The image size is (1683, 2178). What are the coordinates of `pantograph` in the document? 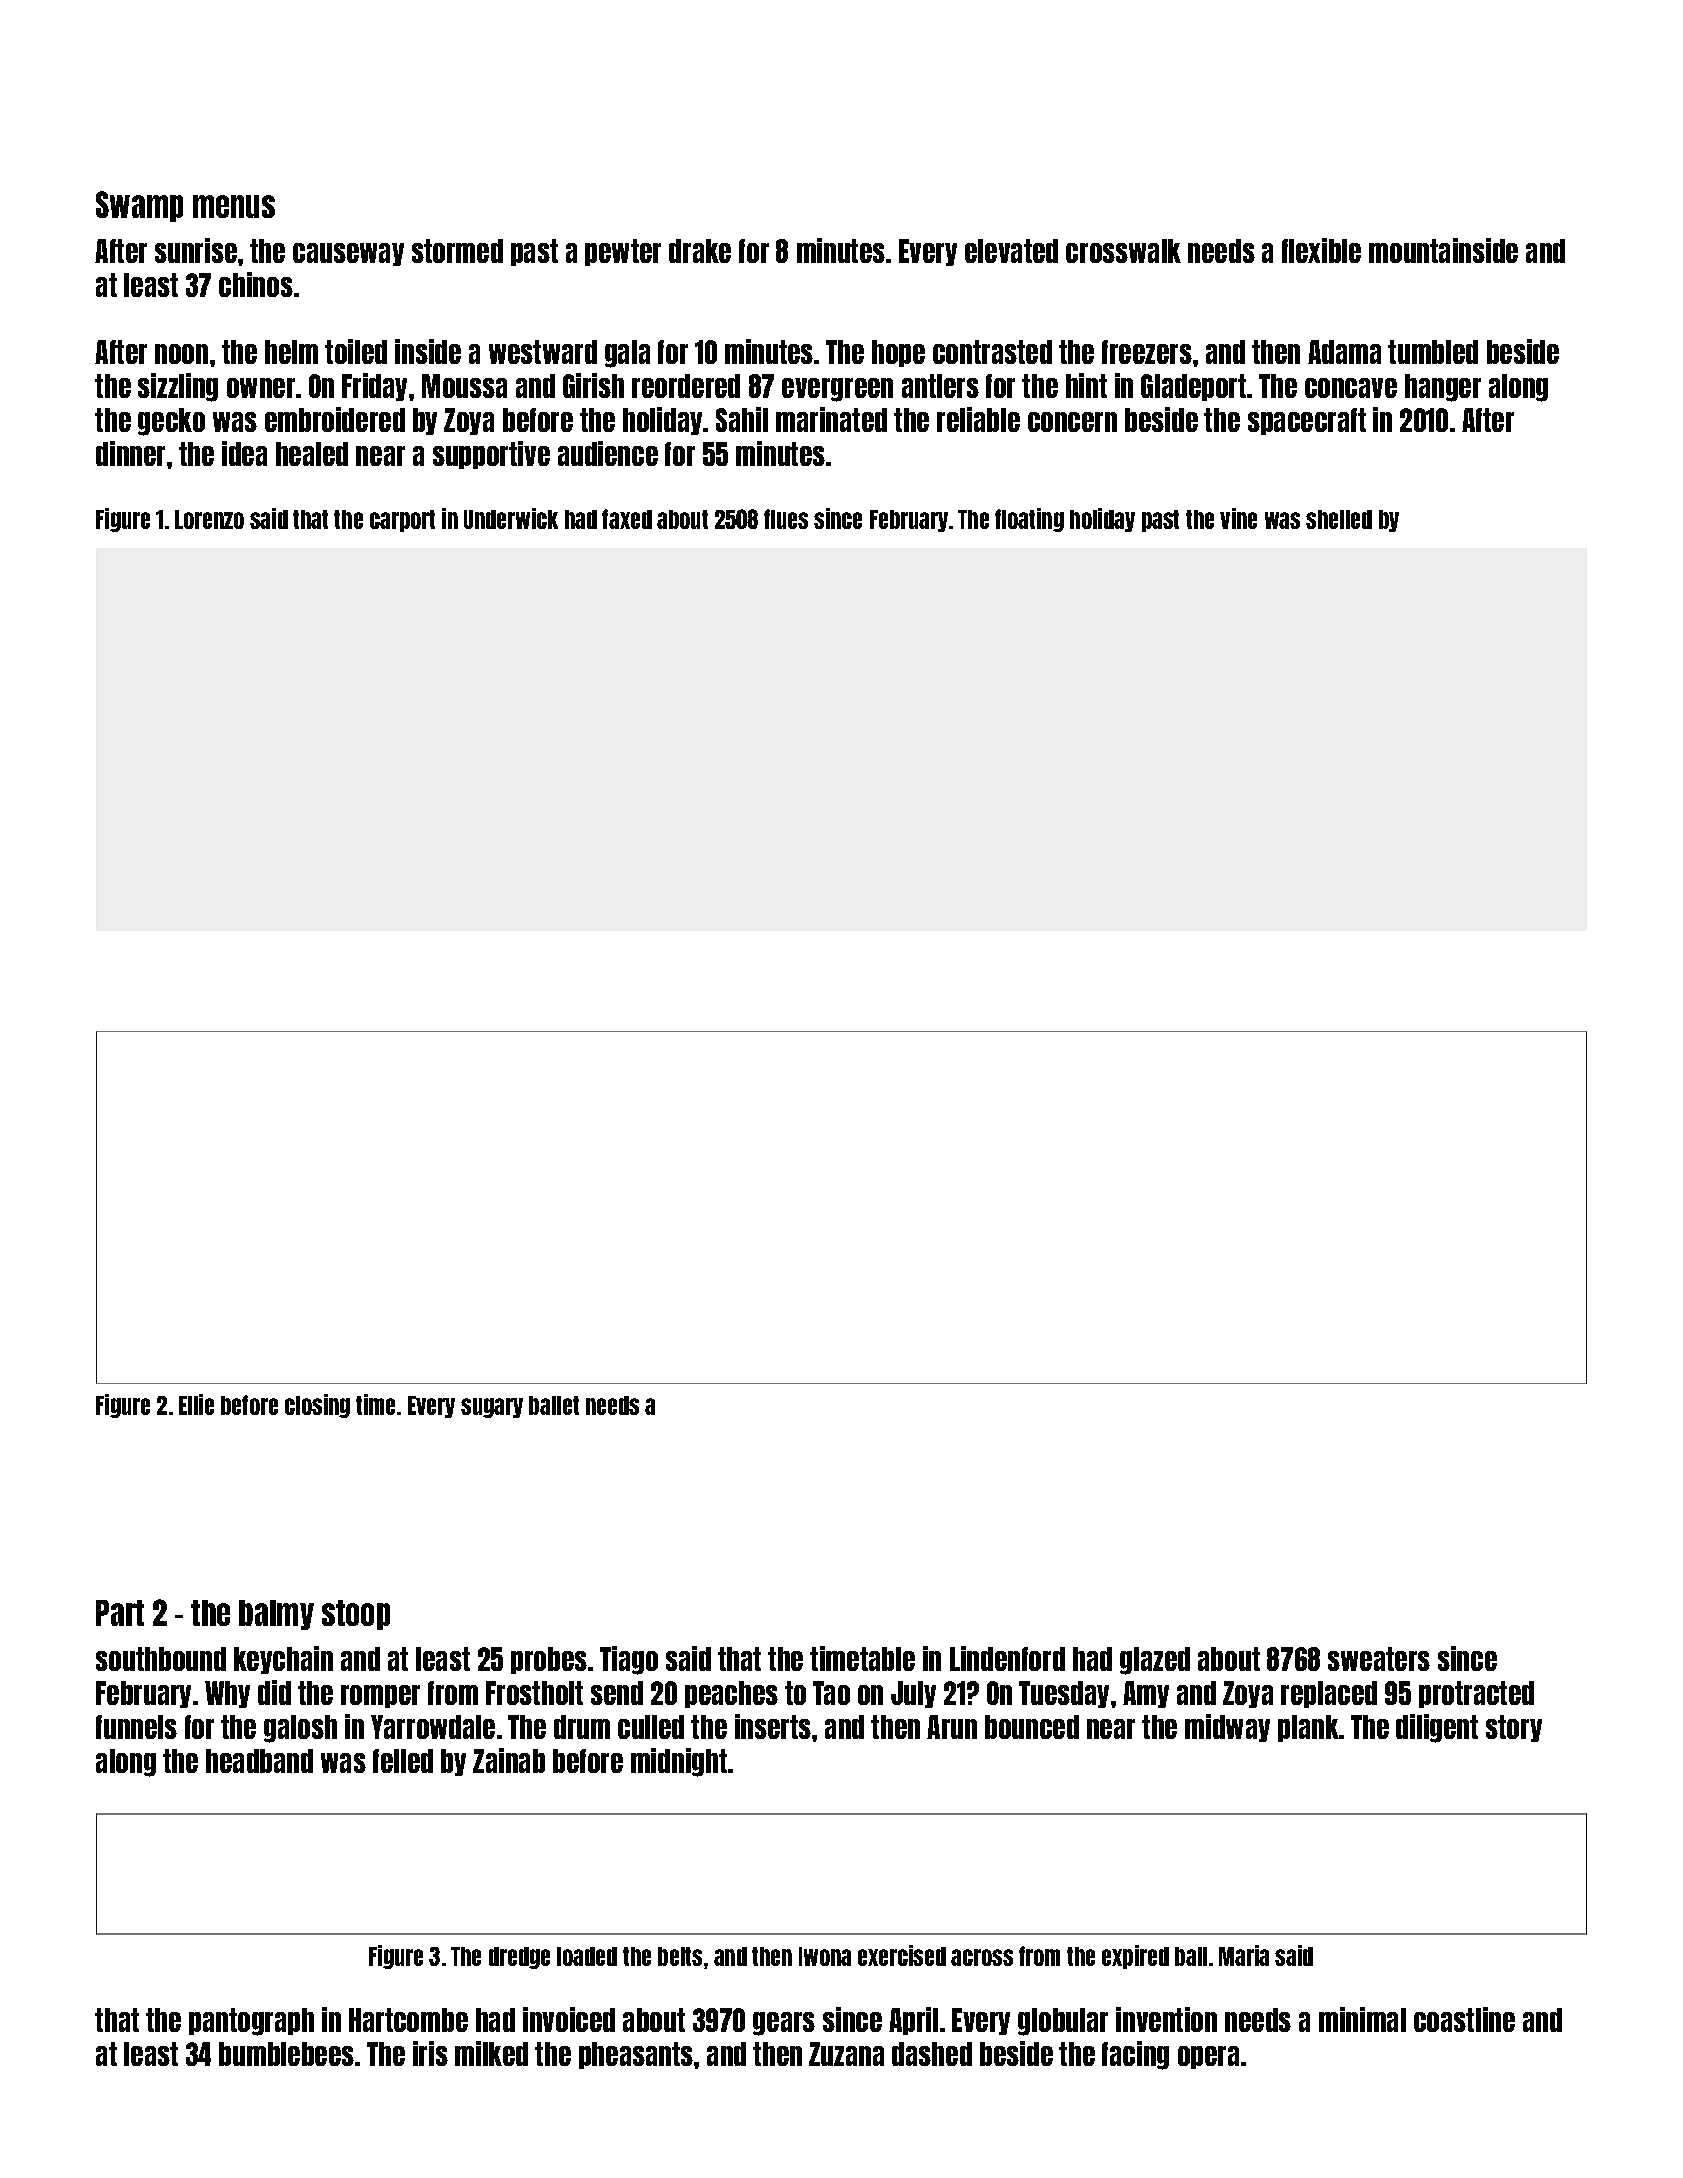 It's located at (251, 2022).
